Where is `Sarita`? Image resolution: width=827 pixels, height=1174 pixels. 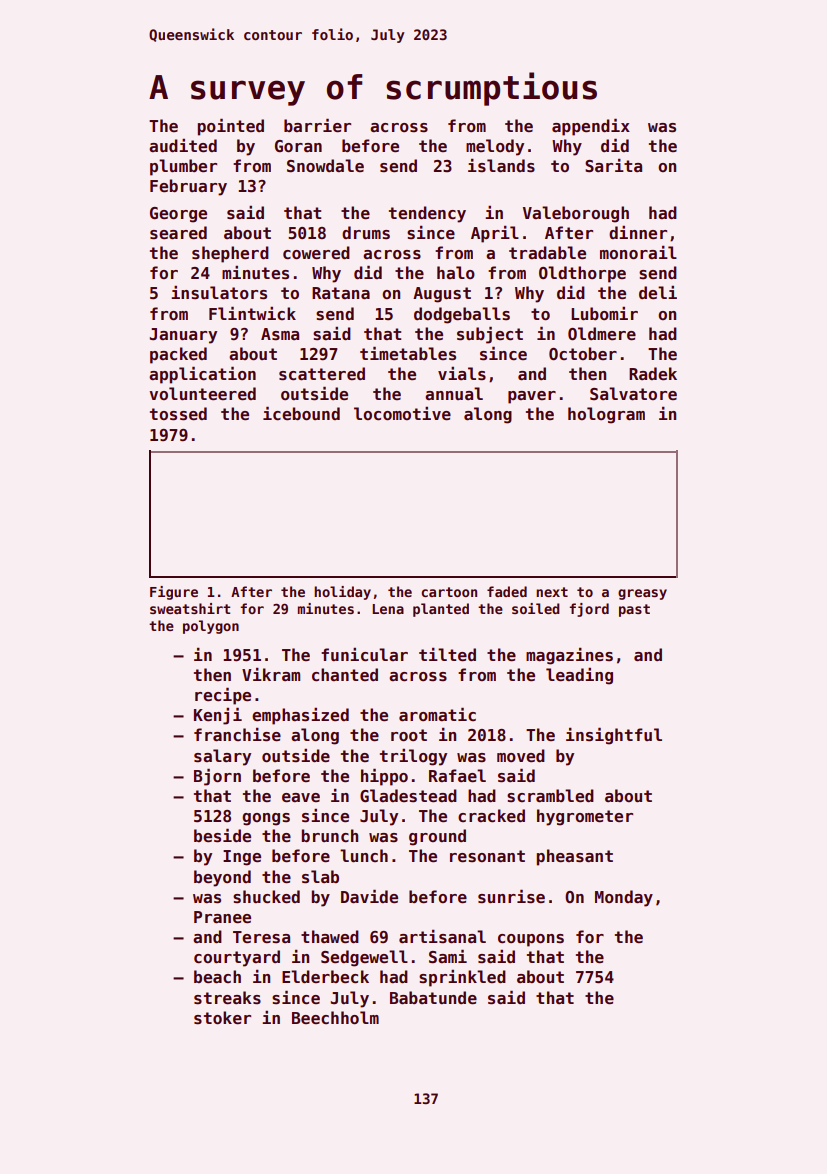
Sarita is located at coordinates (613, 165).
